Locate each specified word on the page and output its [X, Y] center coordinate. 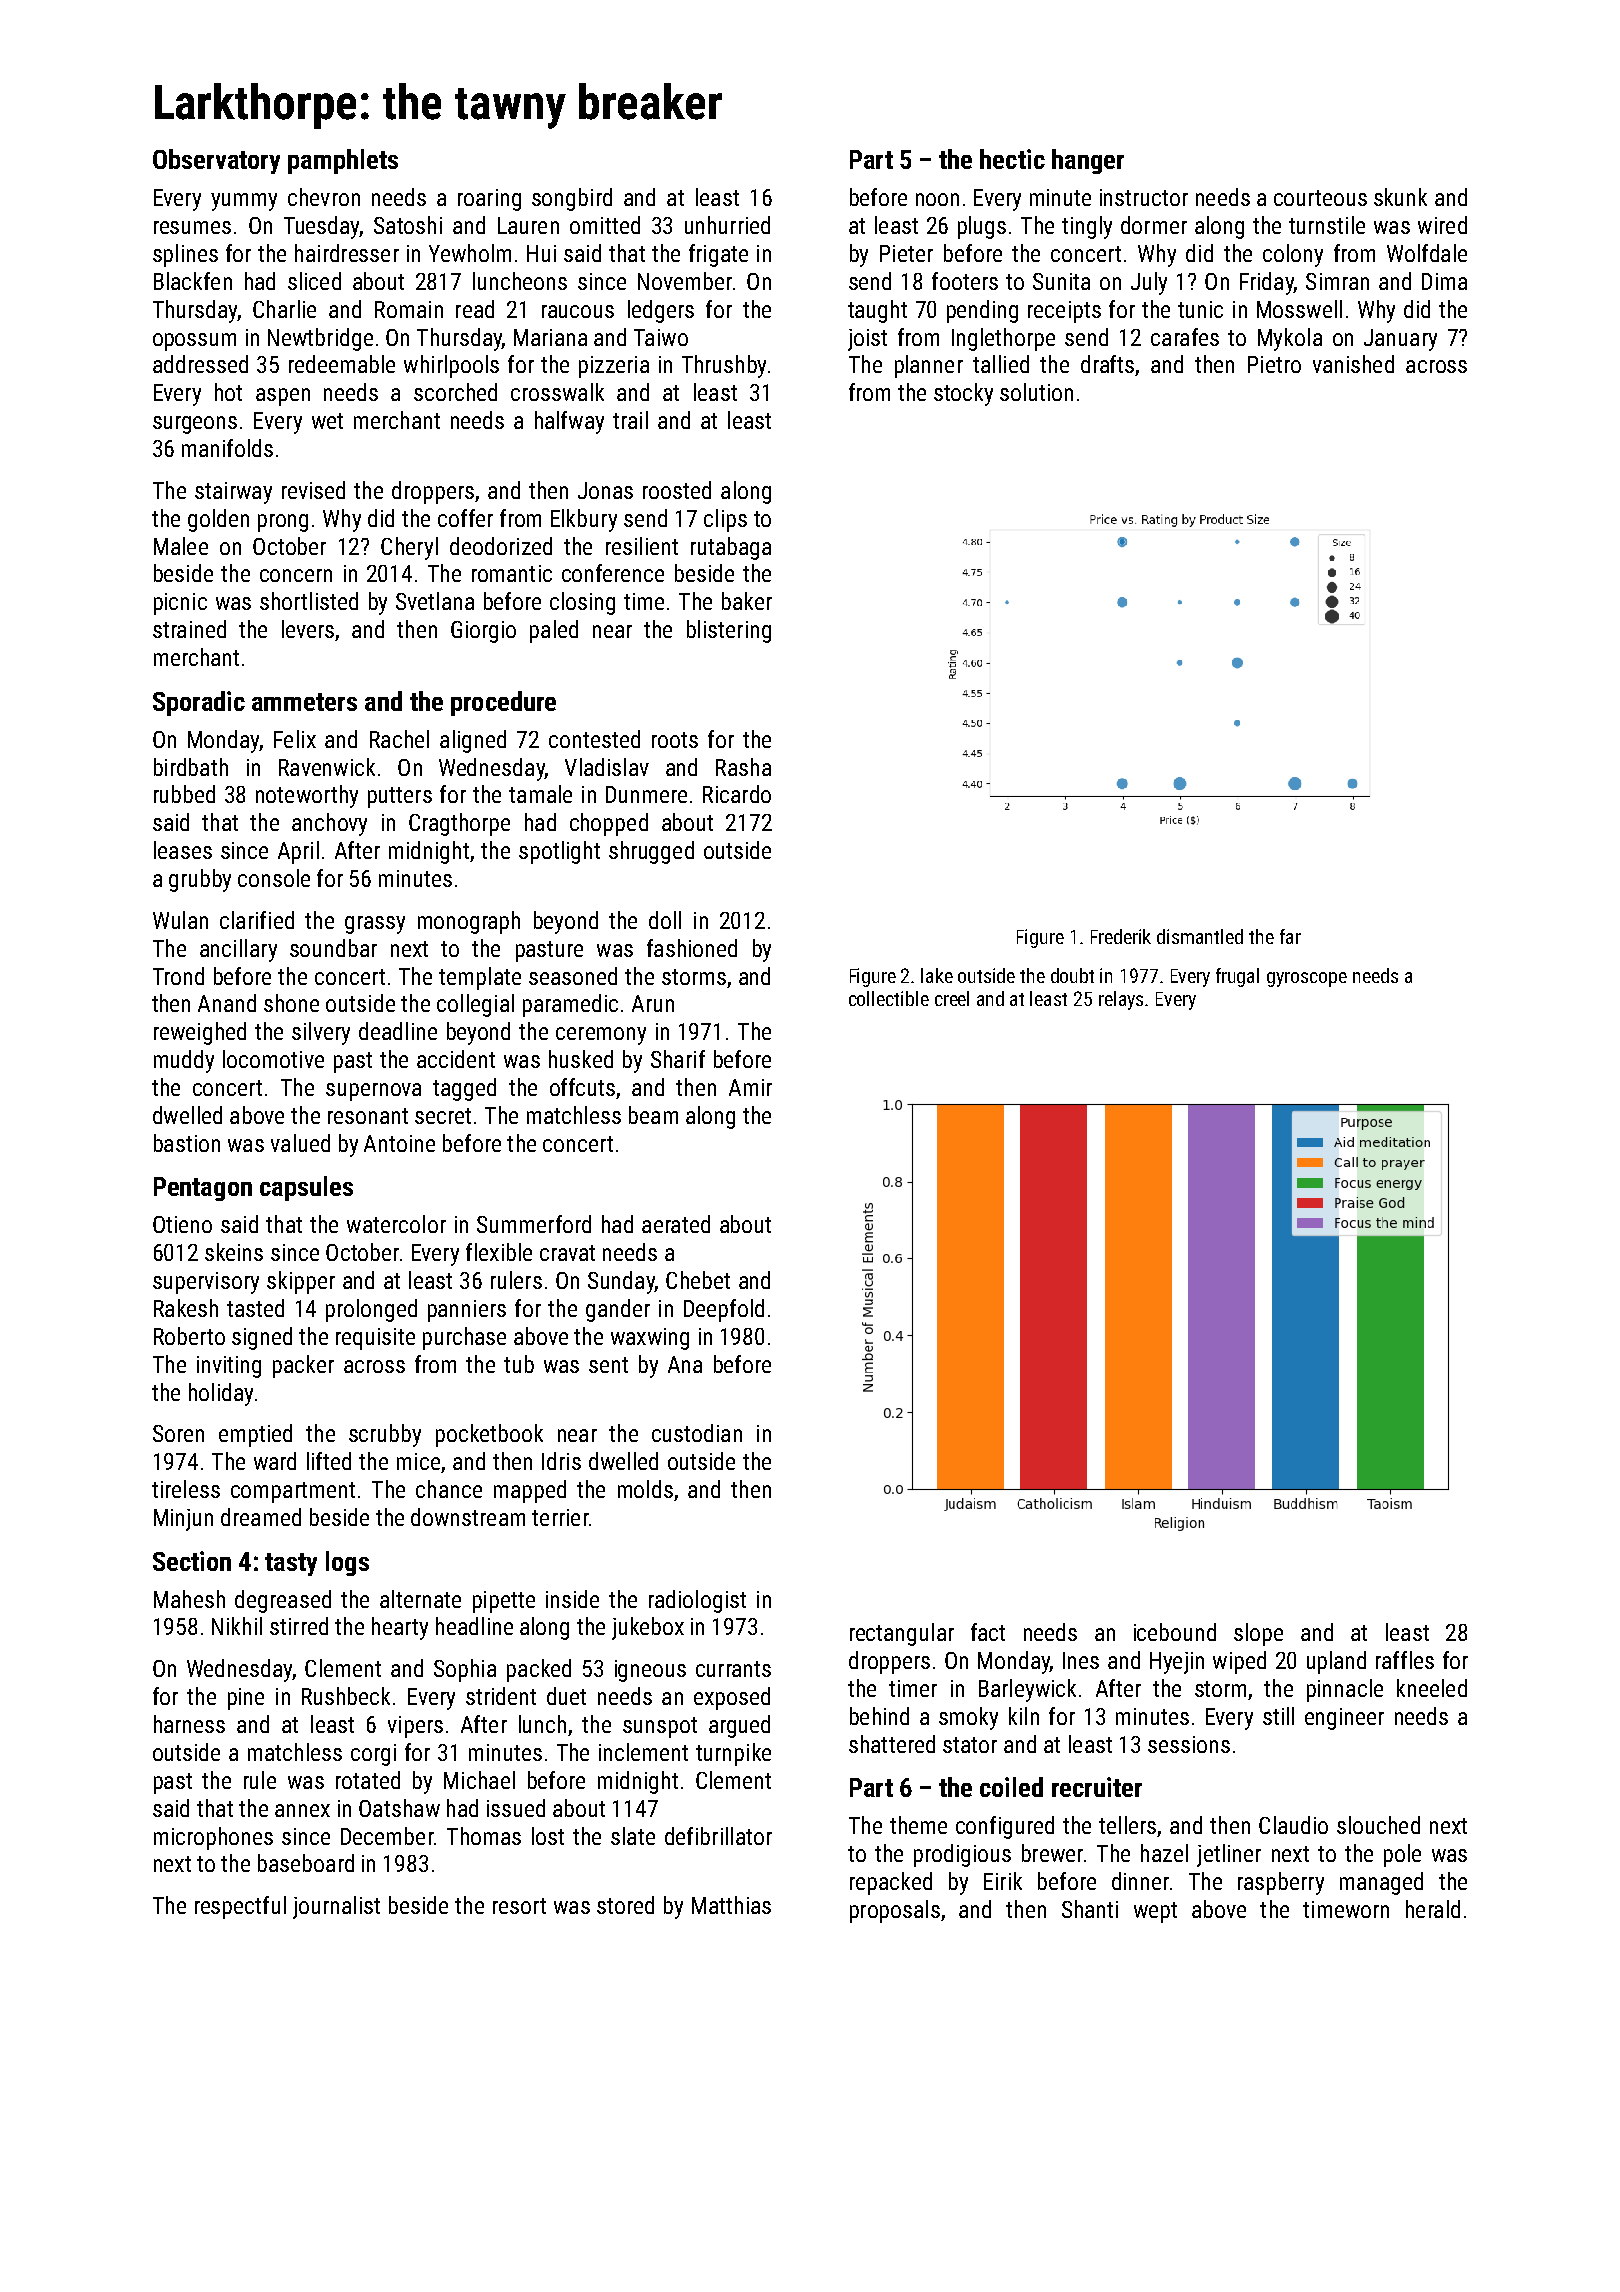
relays [1121, 1000]
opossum [194, 342]
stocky [963, 394]
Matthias [731, 1905]
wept [1155, 1912]
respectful [240, 1907]
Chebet [698, 1280]
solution [1036, 392]
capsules [306, 1188]
